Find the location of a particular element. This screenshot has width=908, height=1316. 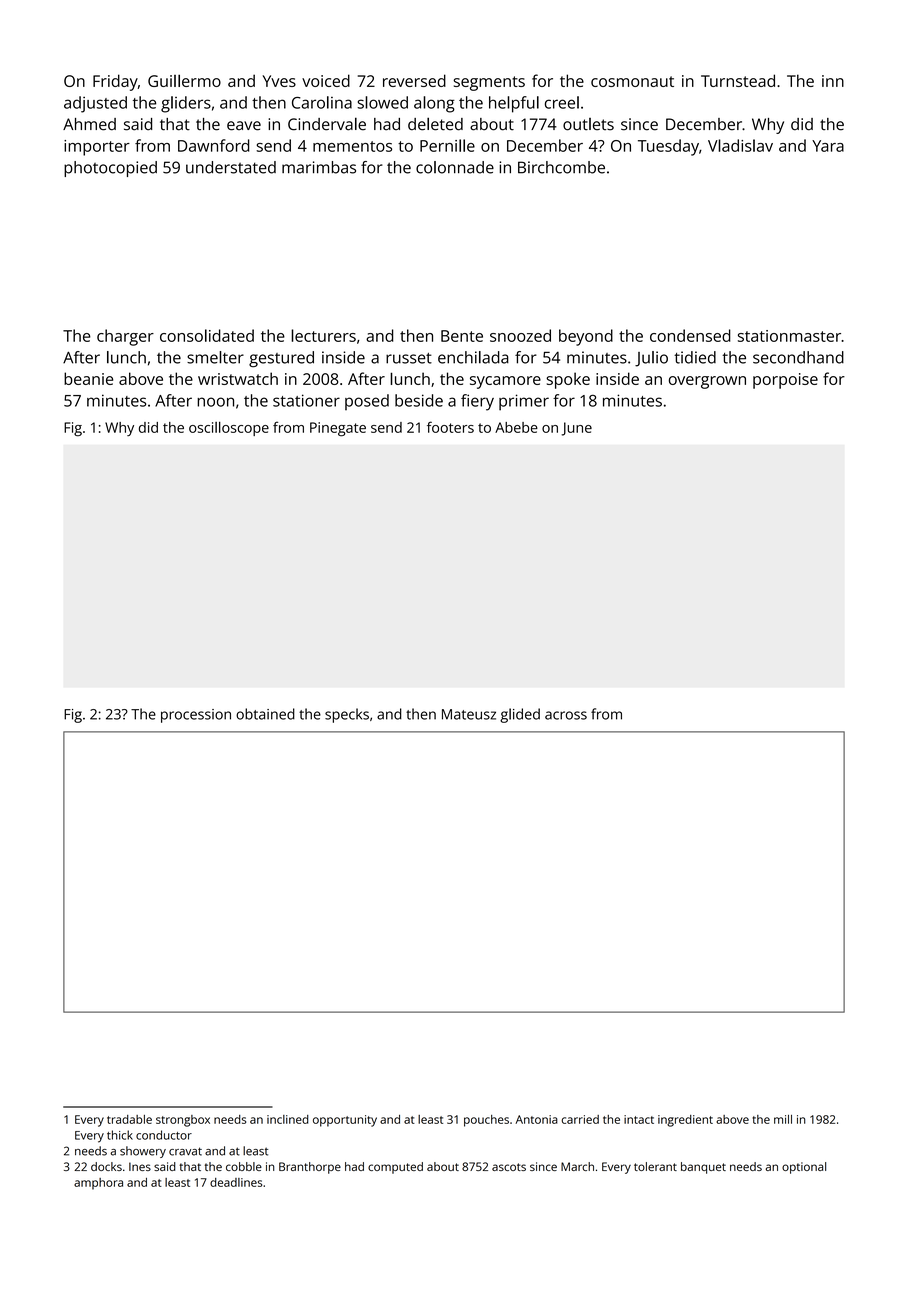

overgrown is located at coordinates (707, 382).
